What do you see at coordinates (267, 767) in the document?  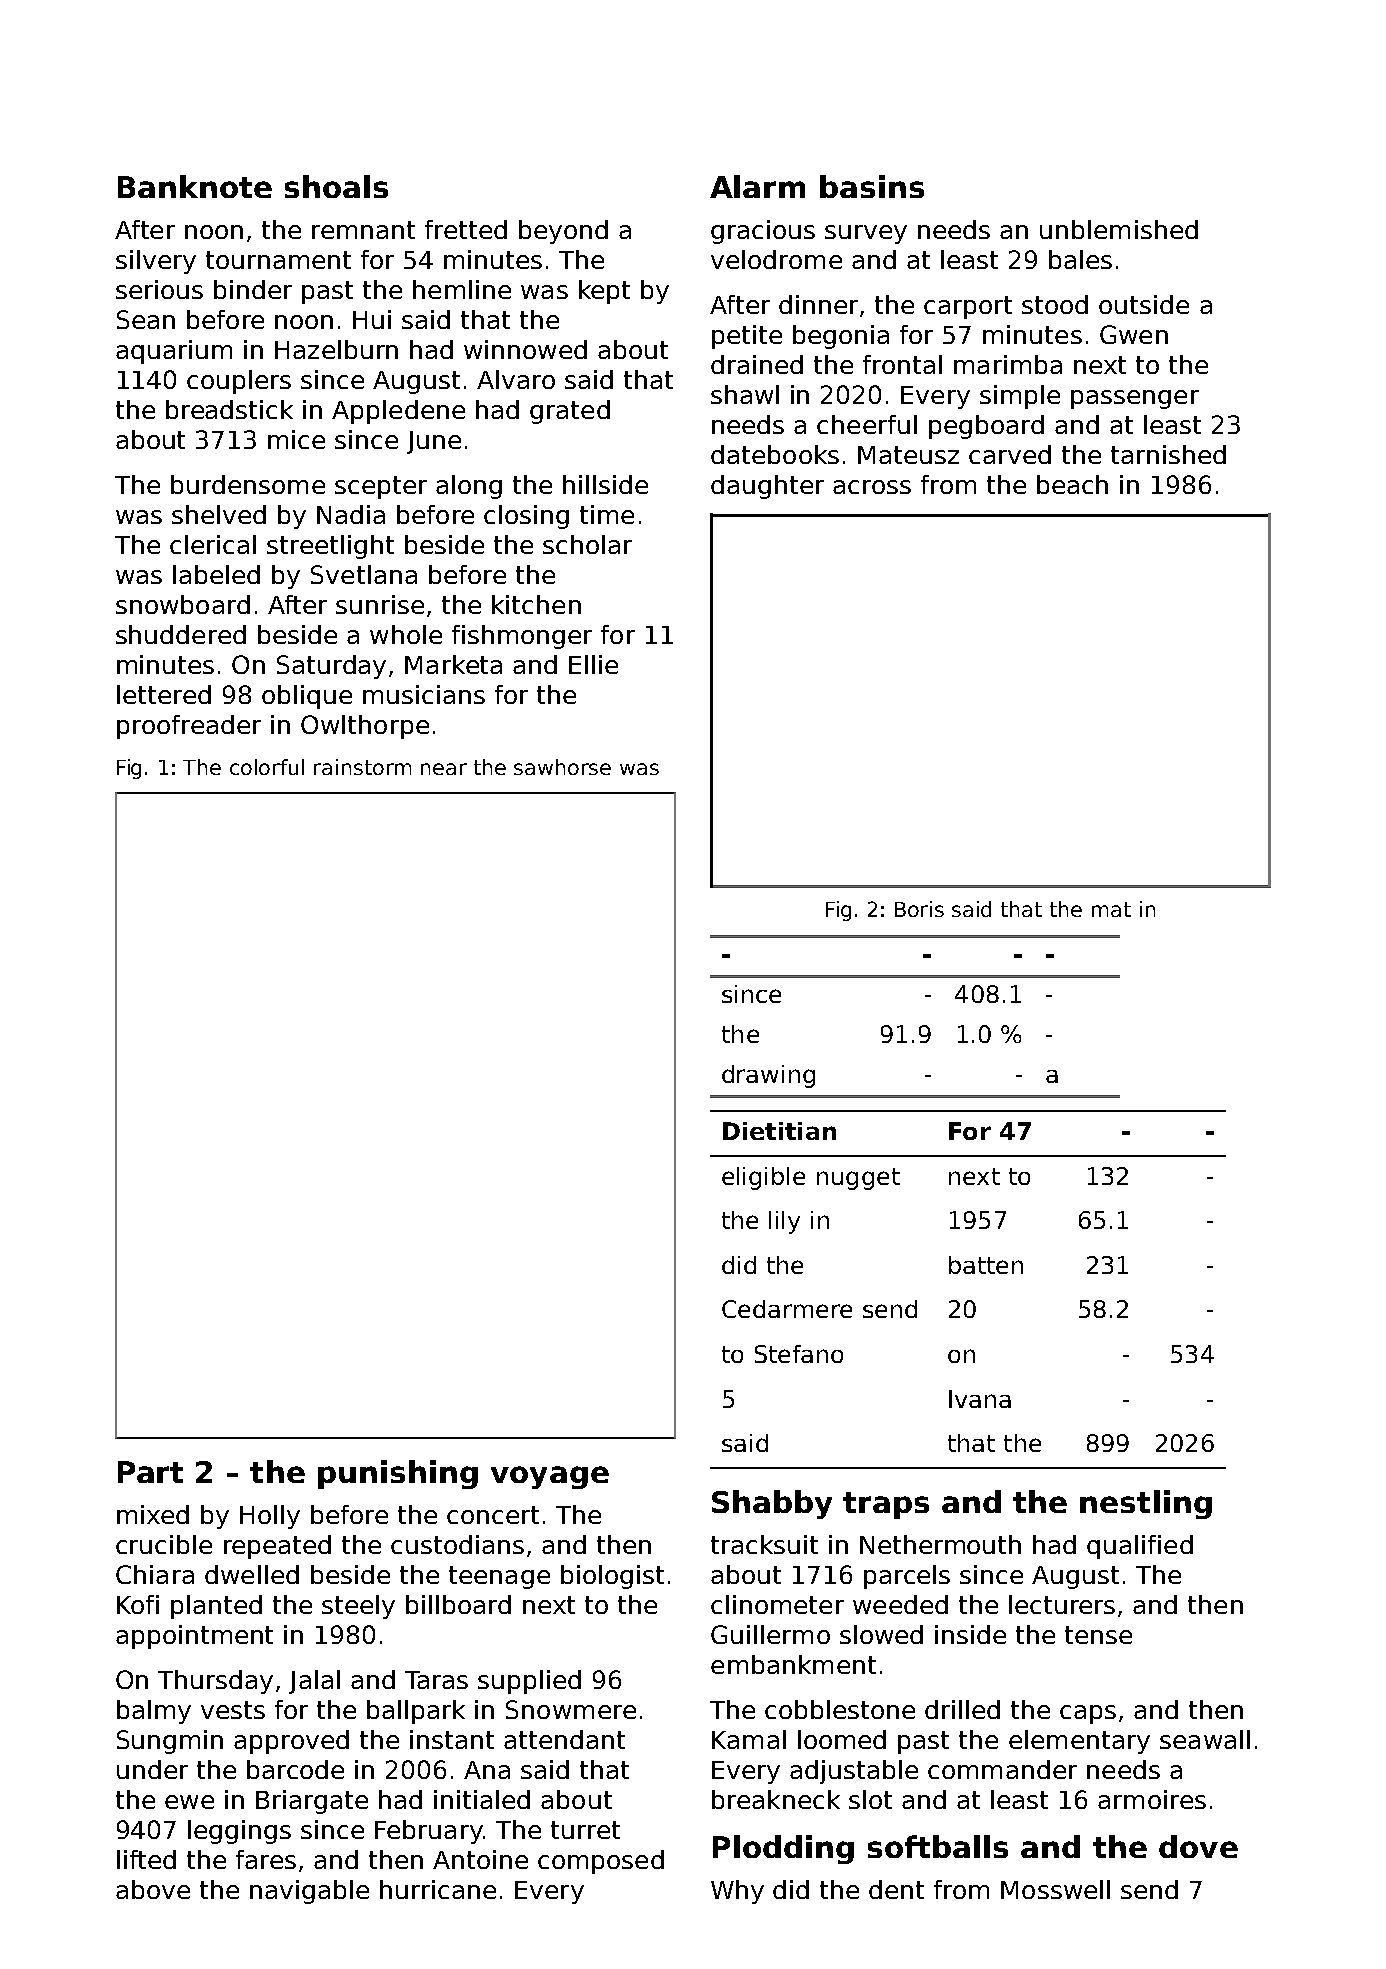 I see `colorful` at bounding box center [267, 767].
